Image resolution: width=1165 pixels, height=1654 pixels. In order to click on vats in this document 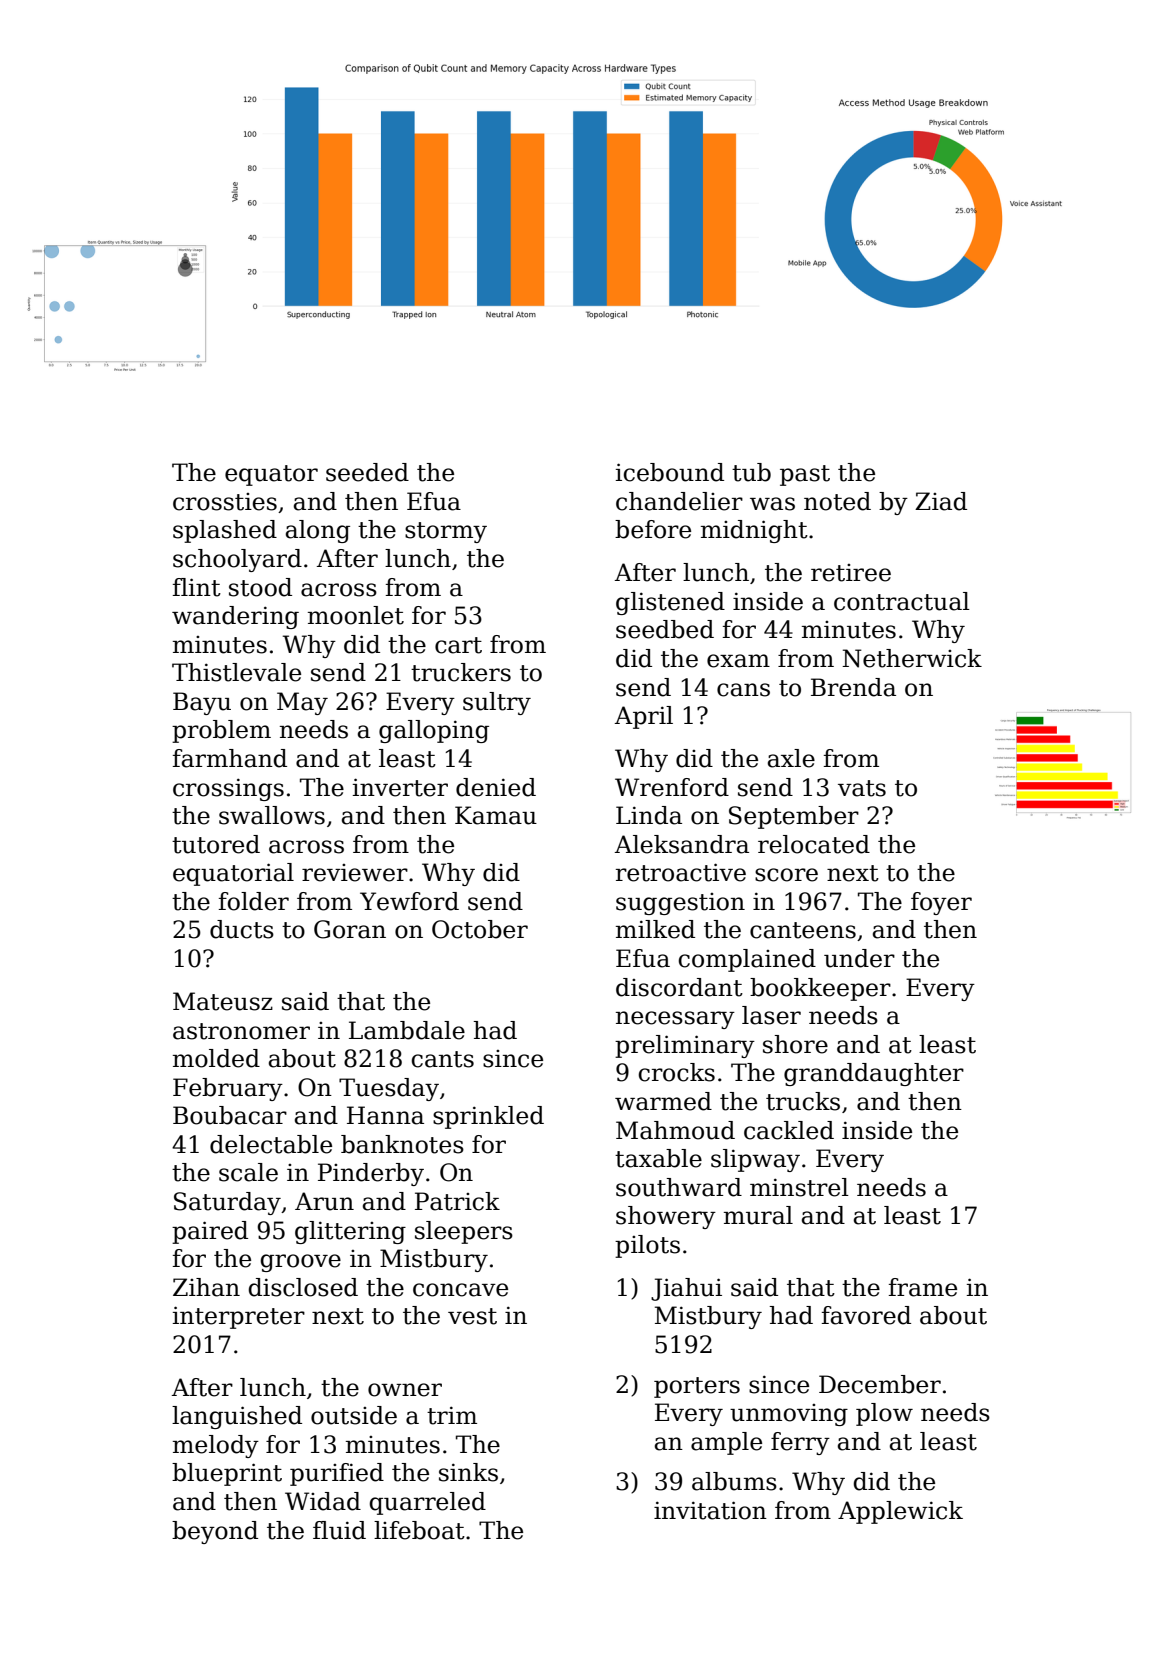, I will do `click(862, 788)`.
